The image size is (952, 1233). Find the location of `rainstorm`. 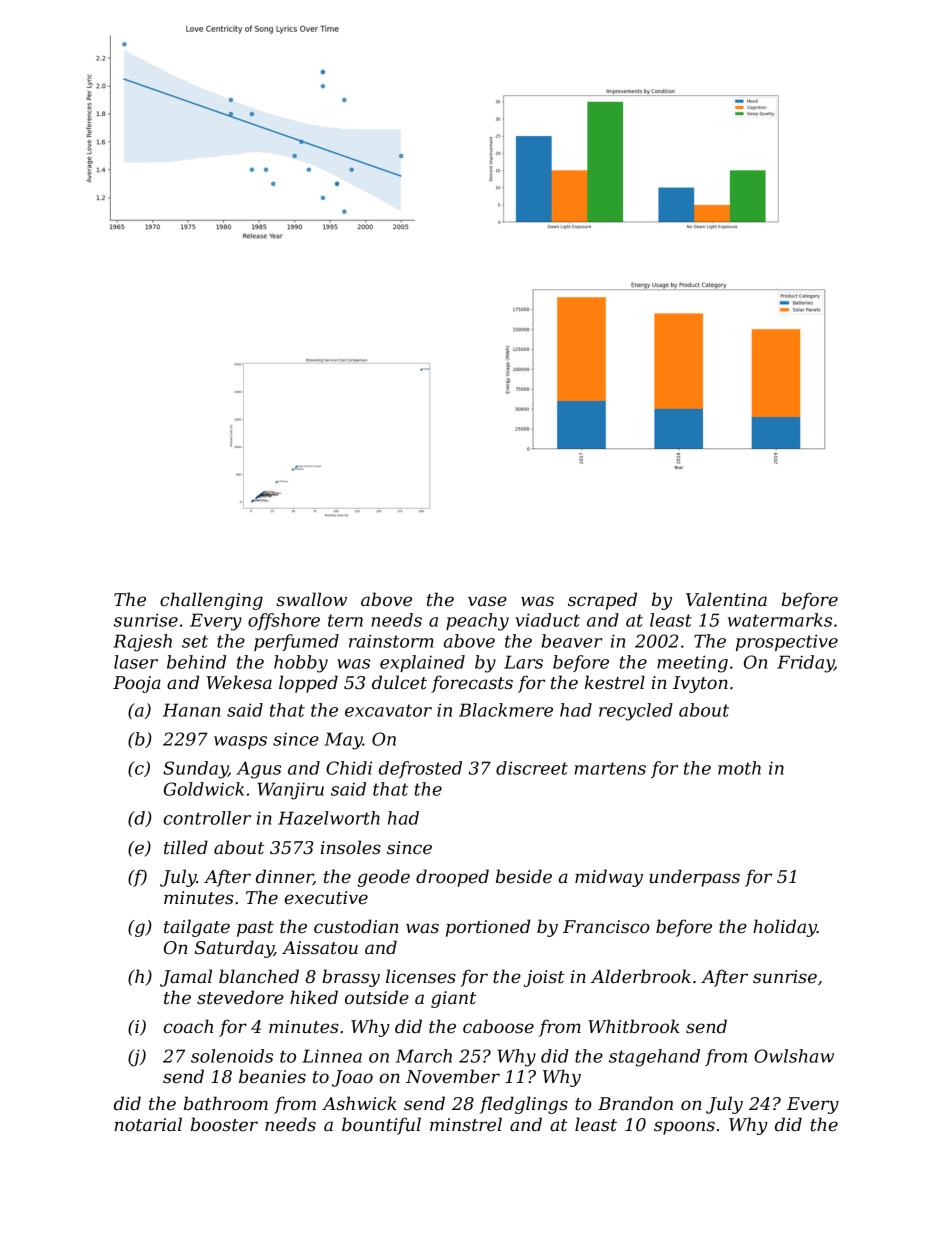

rainstorm is located at coordinates (391, 641).
